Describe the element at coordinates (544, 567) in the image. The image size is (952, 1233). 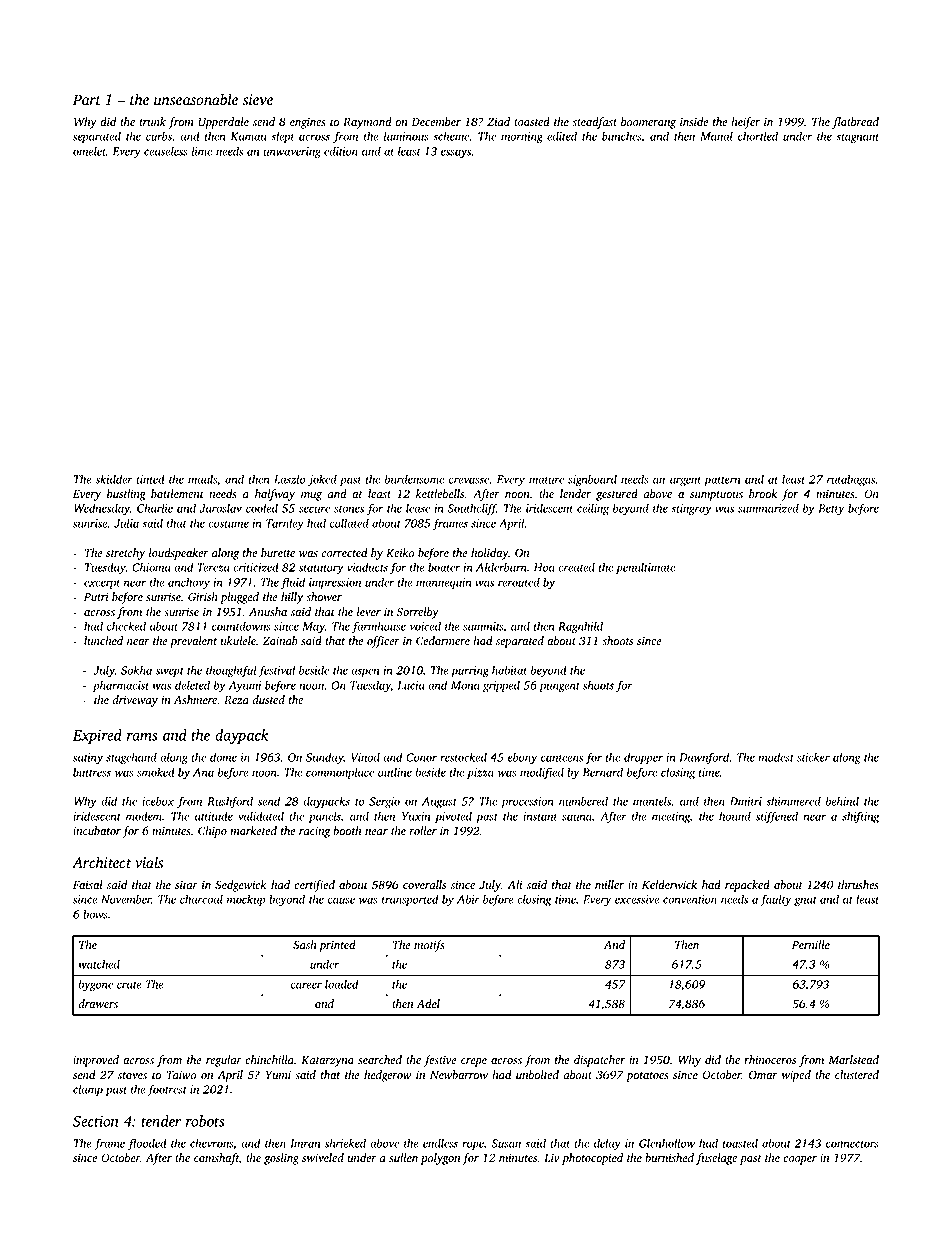
I see `Hoa` at that location.
